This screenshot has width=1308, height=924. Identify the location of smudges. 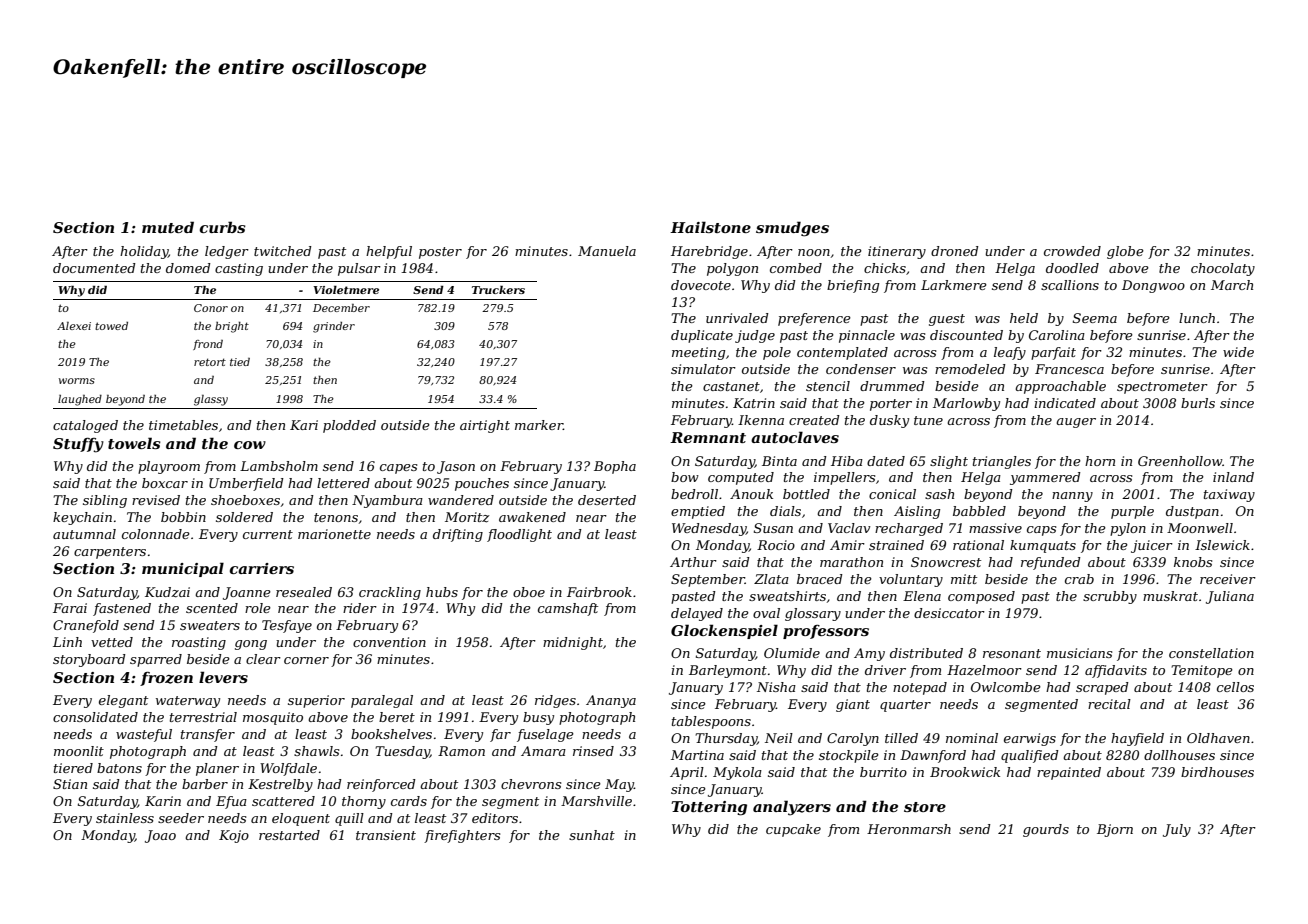
(792, 229).
